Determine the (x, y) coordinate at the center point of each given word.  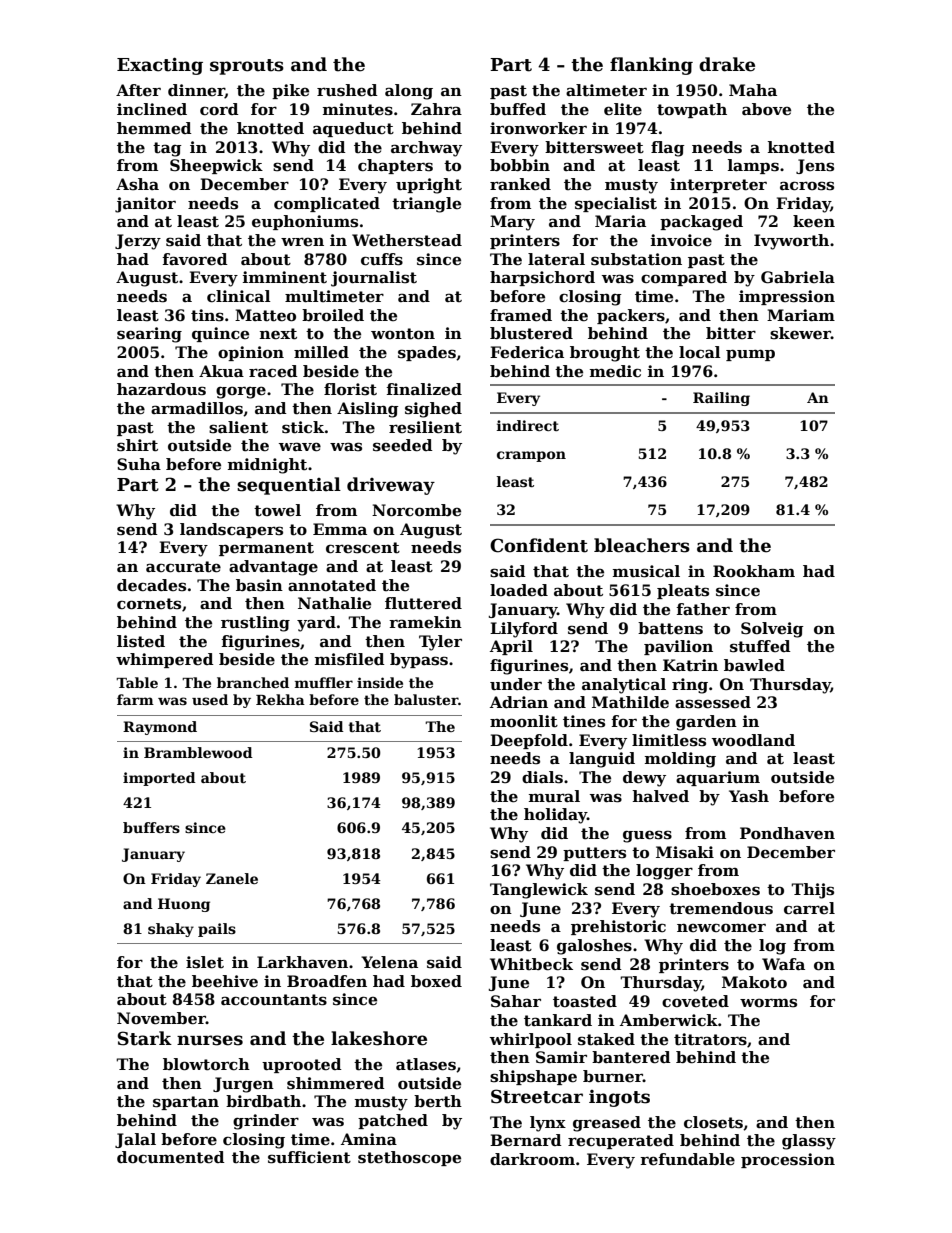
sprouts (247, 67)
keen (814, 221)
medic (615, 371)
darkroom (532, 1159)
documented (171, 1157)
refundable (687, 1159)
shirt (137, 445)
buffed (518, 109)
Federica (527, 352)
